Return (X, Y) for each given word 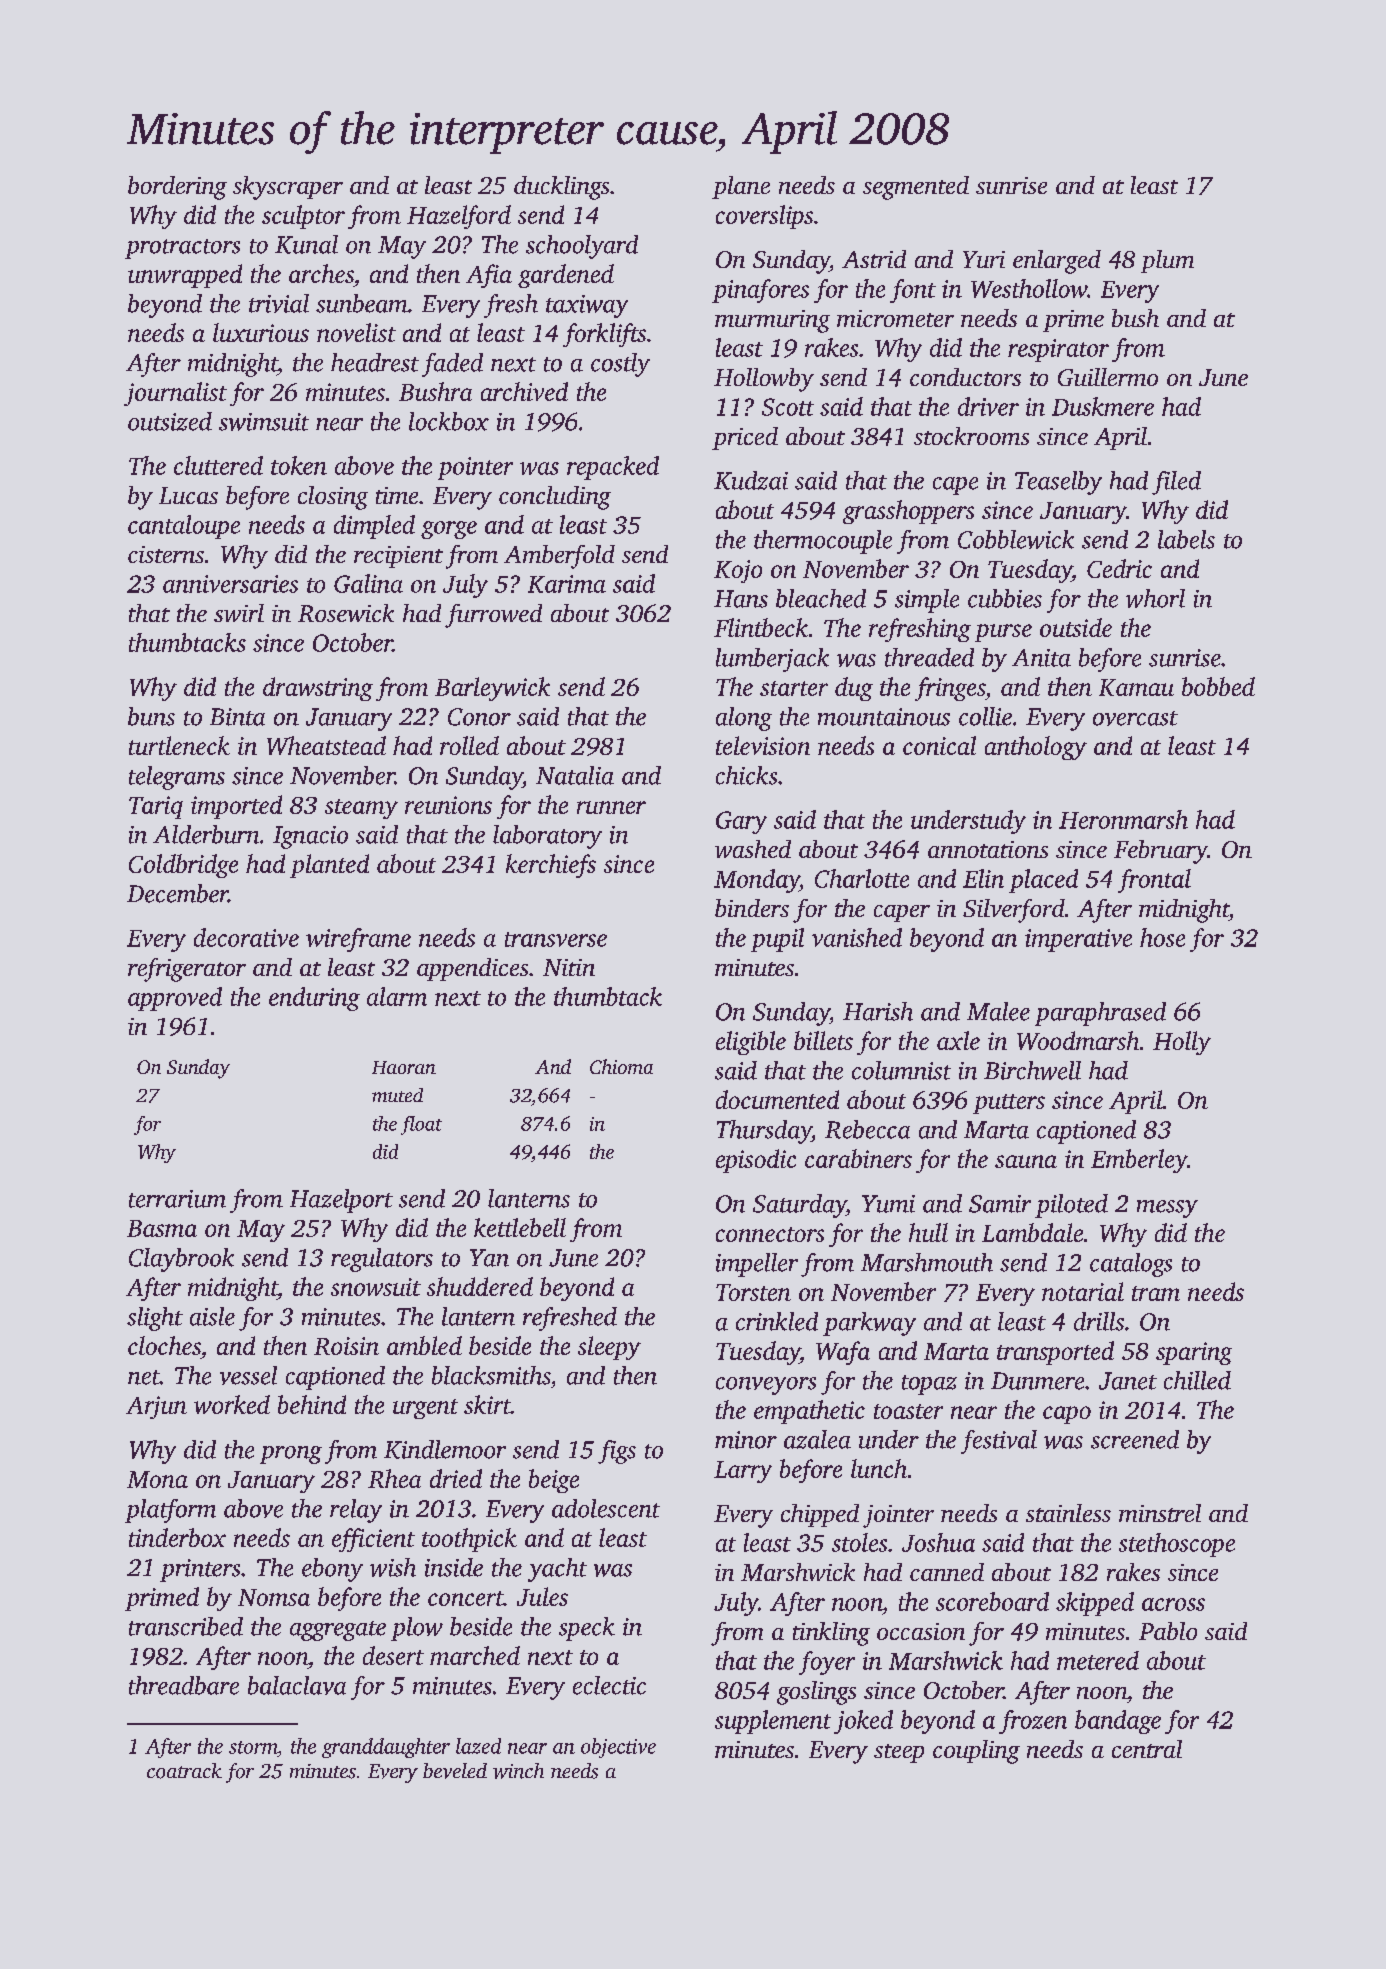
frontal (1154, 881)
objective (618, 1748)
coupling (976, 1752)
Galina (368, 583)
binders (752, 908)
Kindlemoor (445, 1449)
